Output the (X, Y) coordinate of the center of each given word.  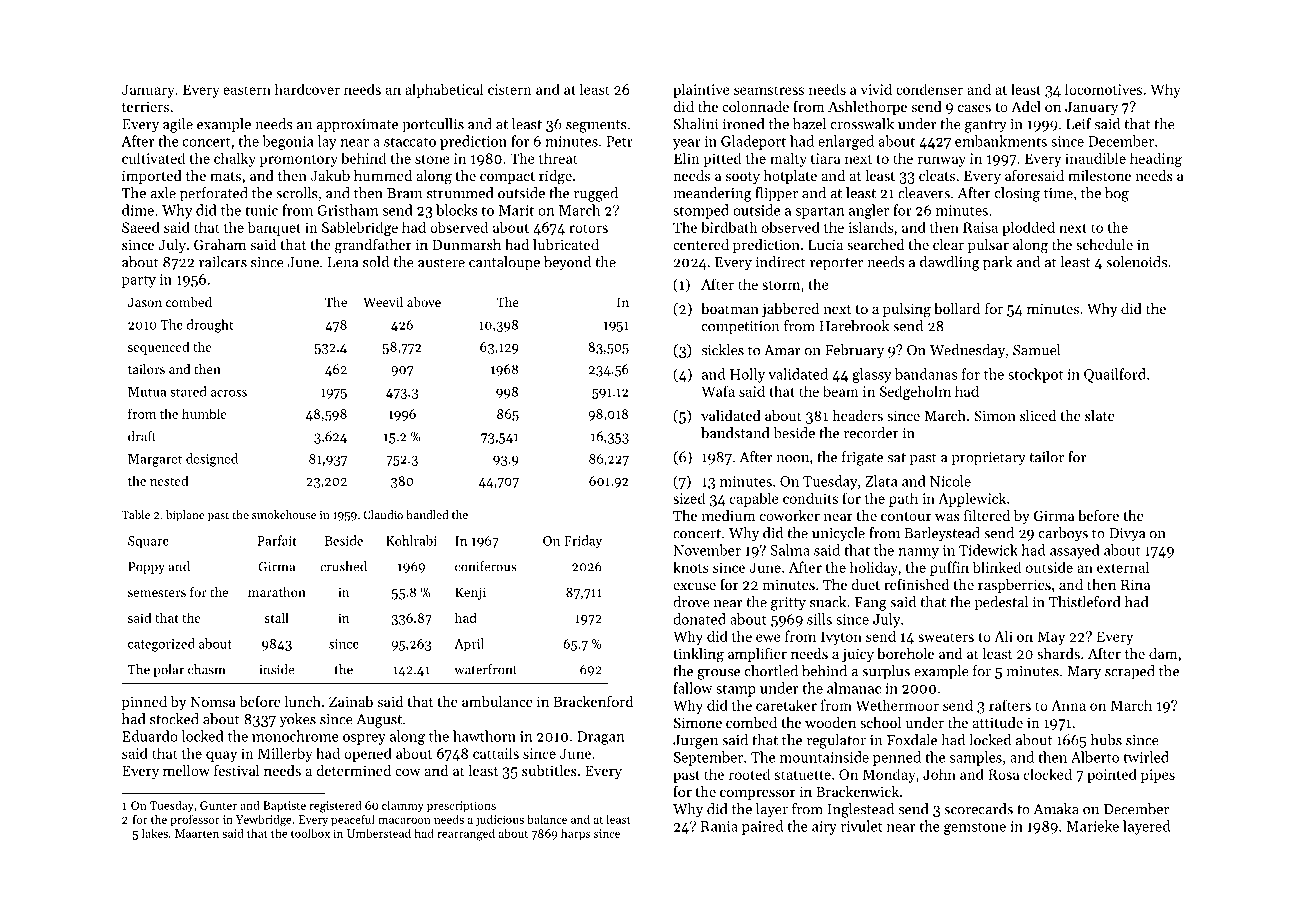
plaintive (701, 90)
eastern (247, 90)
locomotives (1103, 89)
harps (575, 834)
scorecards (978, 809)
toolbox (310, 833)
